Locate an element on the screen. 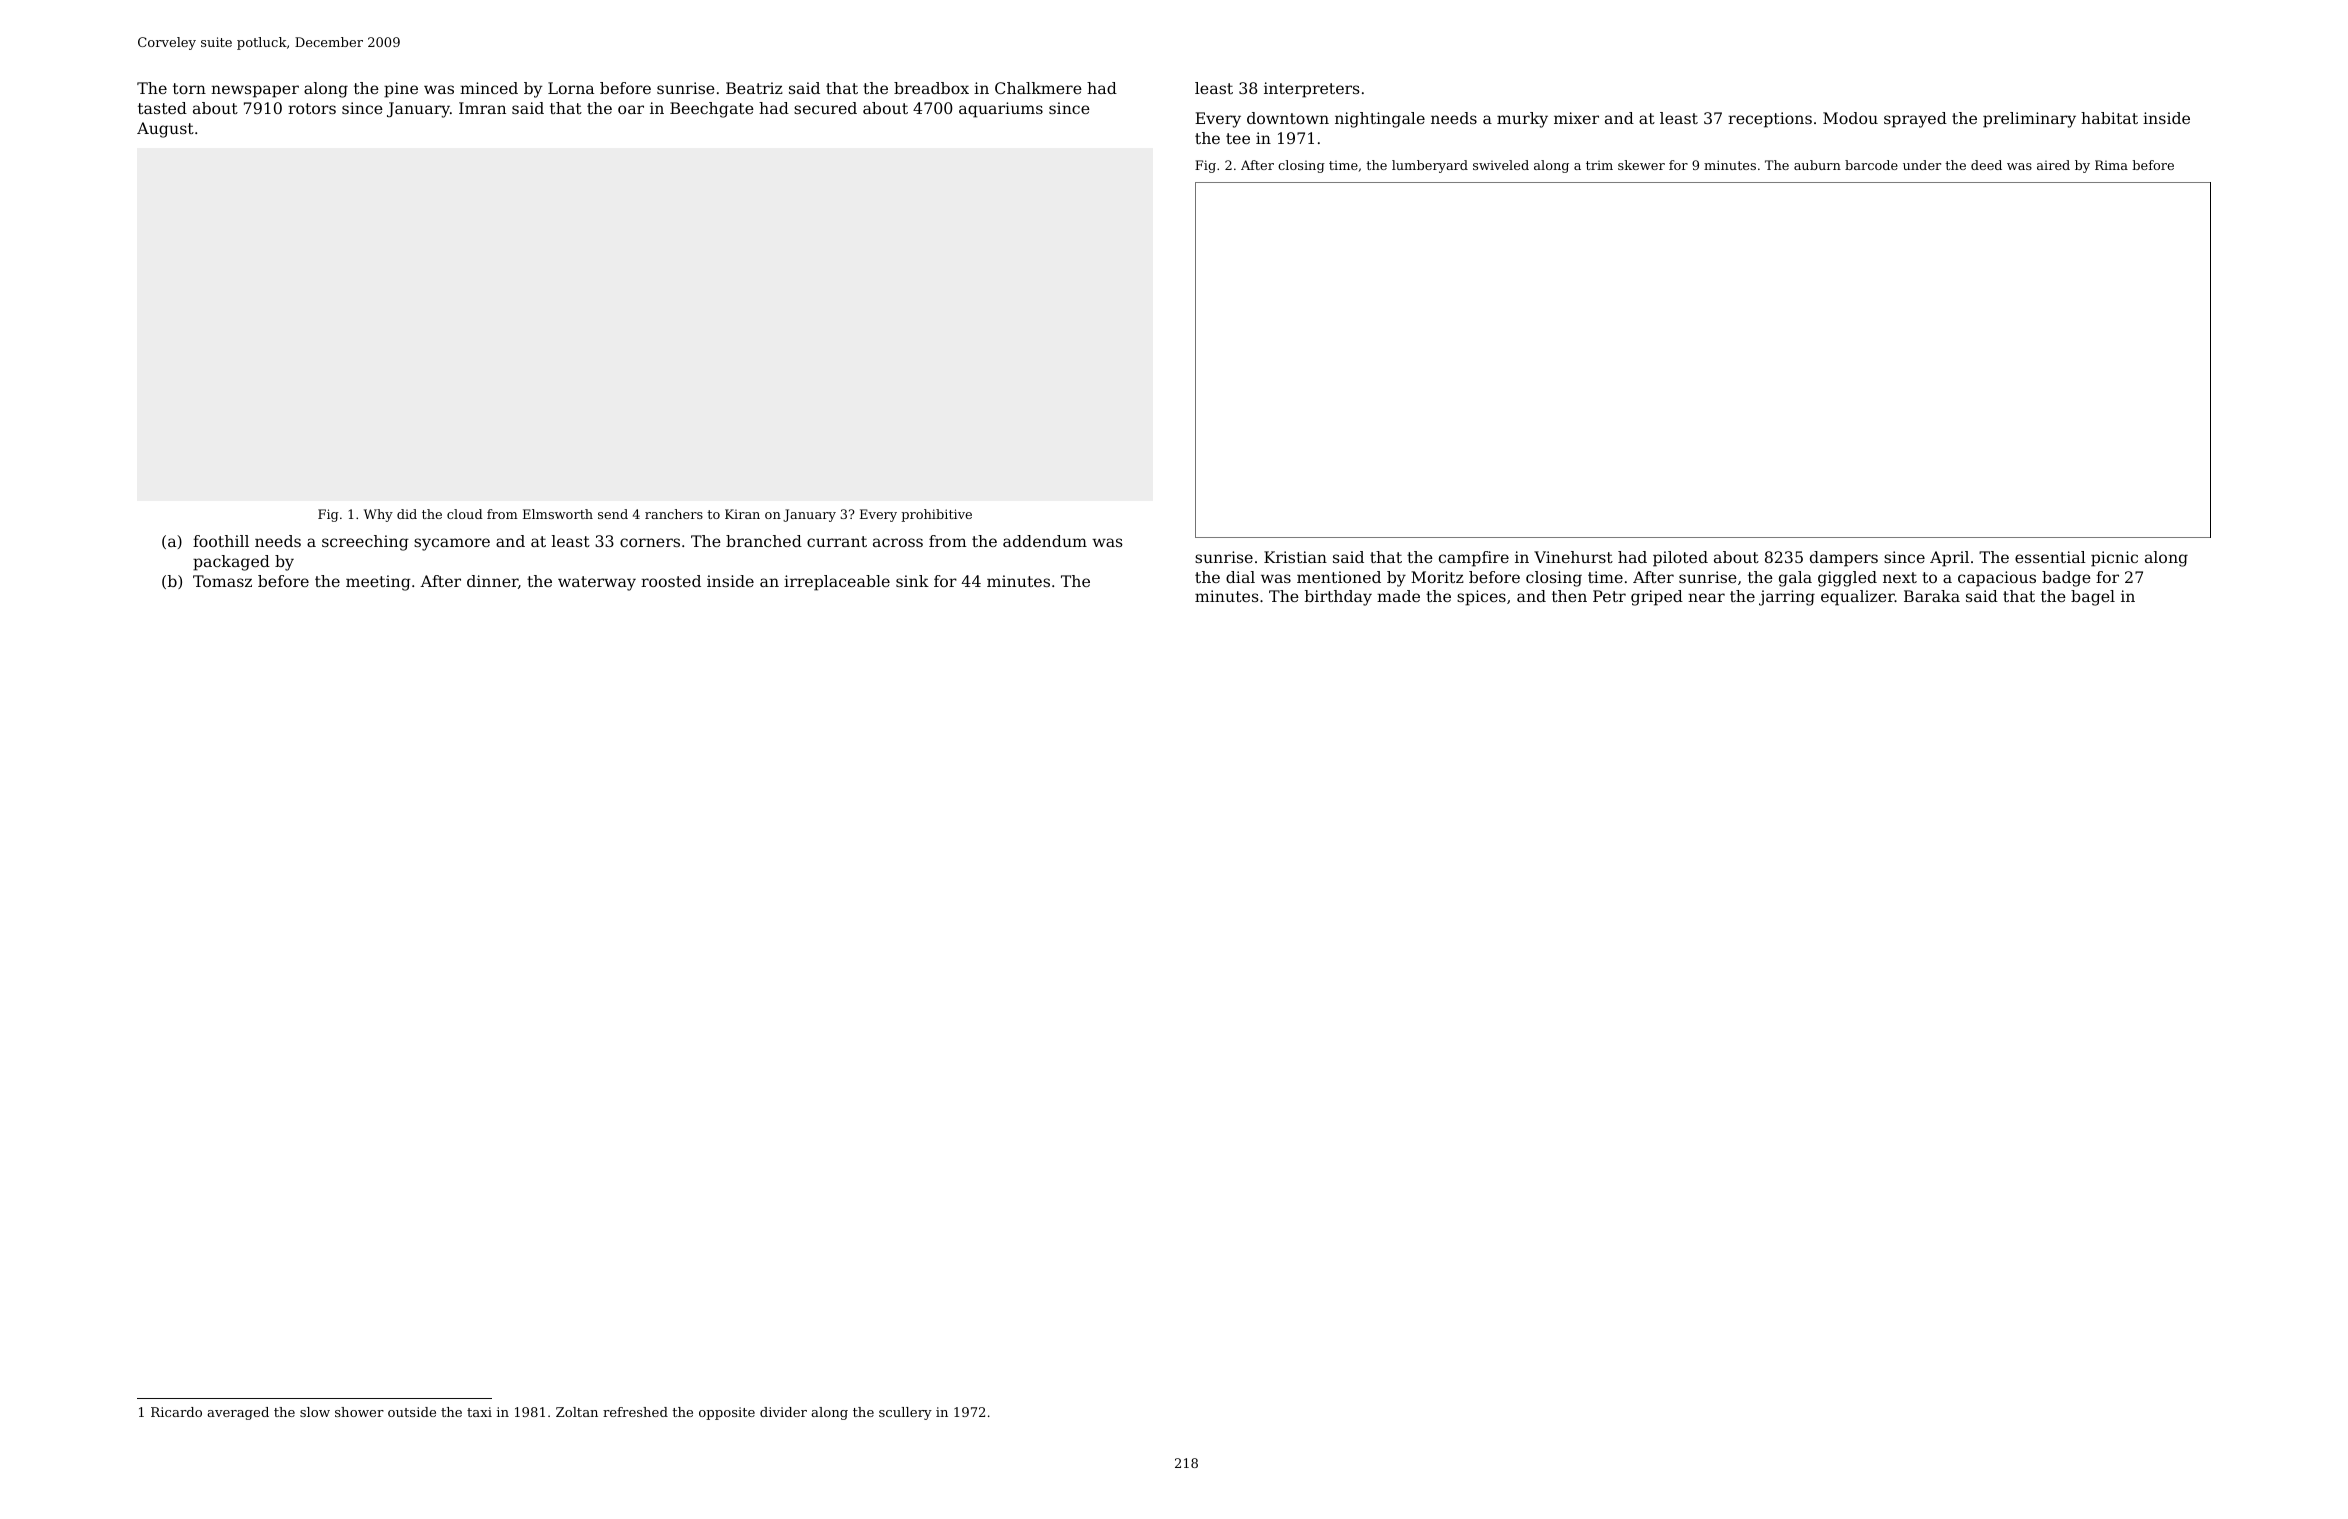 The image size is (2348, 1519). Zoltan is located at coordinates (577, 1412).
